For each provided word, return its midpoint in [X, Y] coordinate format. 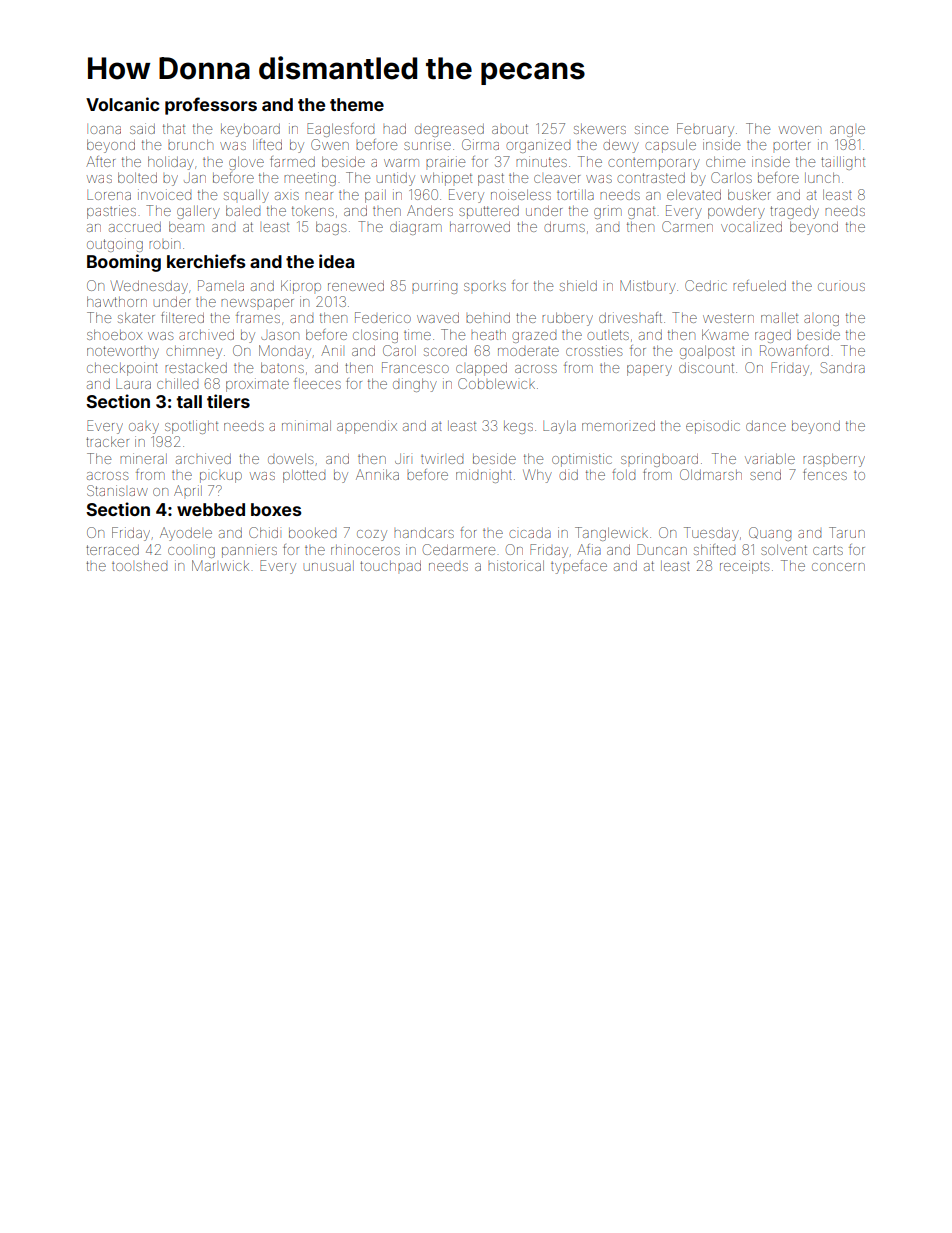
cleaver [557, 179]
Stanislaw [117, 490]
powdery [736, 212]
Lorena [109, 195]
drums [564, 227]
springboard [659, 460]
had [394, 129]
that [174, 128]
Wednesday [149, 287]
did [568, 475]
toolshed [139, 566]
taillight [843, 163]
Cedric [705, 285]
